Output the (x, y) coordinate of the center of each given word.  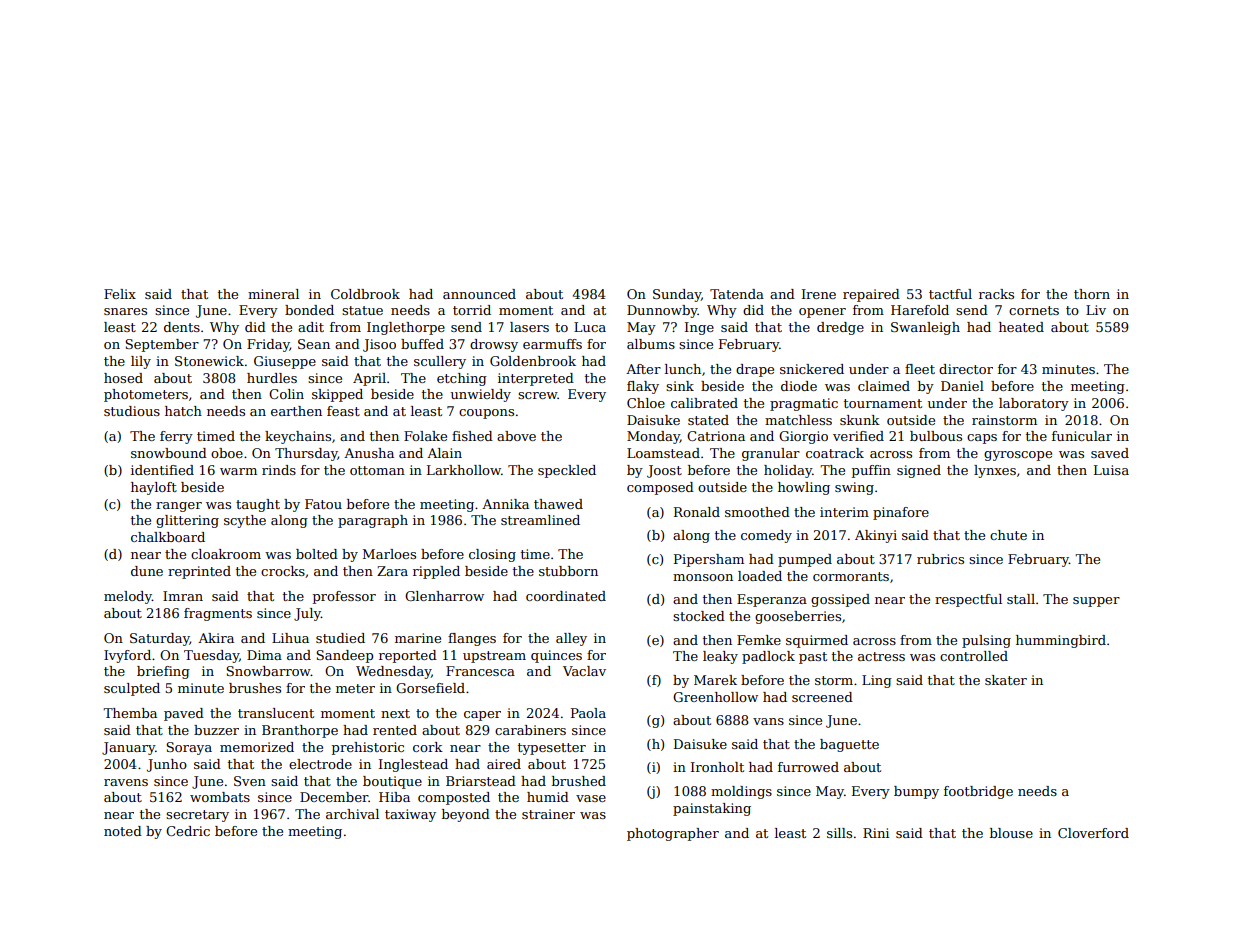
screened (822, 697)
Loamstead (663, 453)
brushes (255, 688)
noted (123, 831)
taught (258, 505)
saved (1110, 453)
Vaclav (584, 671)
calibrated (704, 403)
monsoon (703, 577)
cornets (1034, 310)
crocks (283, 571)
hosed (123, 378)
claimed (884, 386)
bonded (309, 310)
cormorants (851, 576)
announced (479, 294)
